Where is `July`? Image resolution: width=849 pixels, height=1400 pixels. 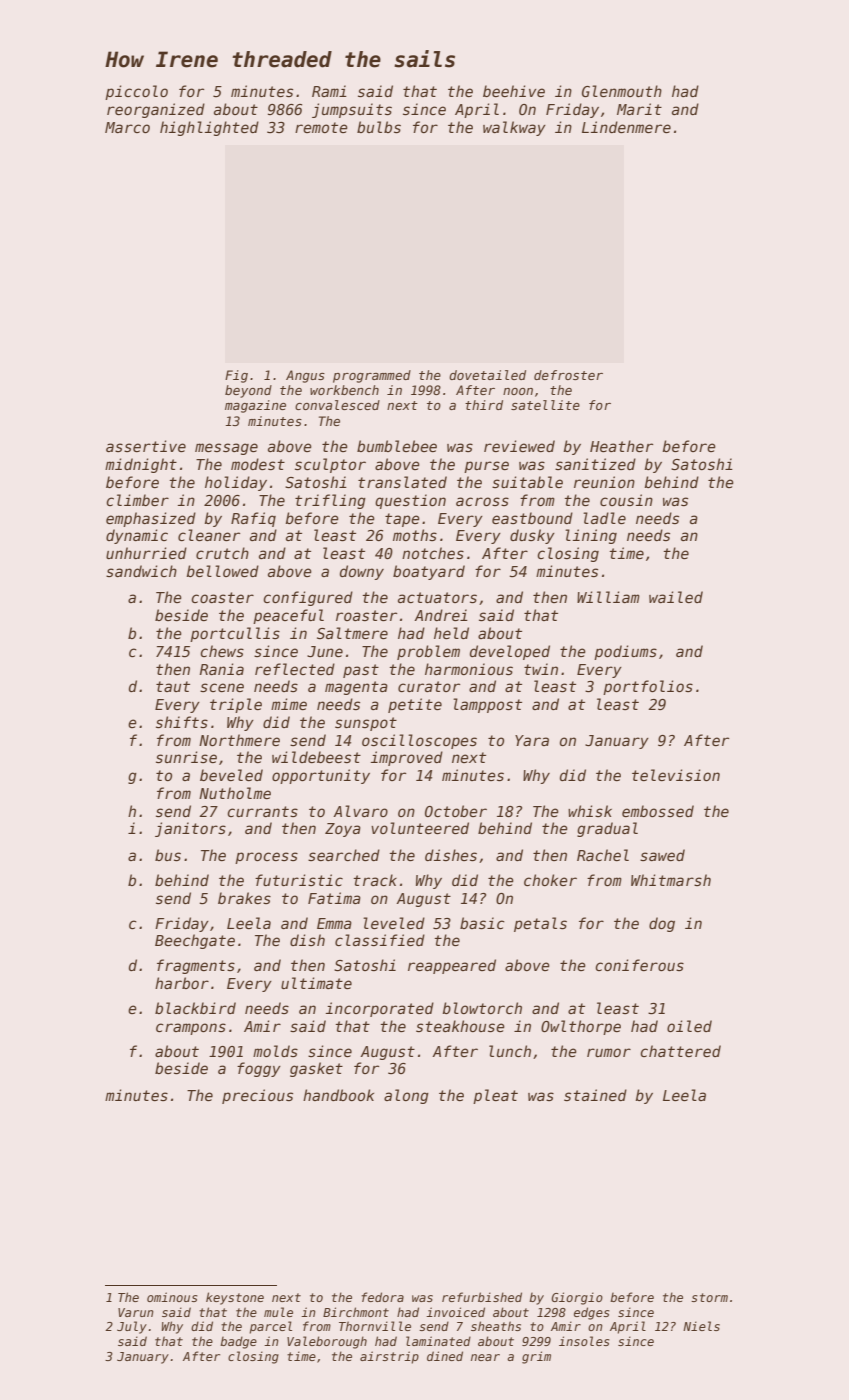
July is located at coordinates (132, 1327).
